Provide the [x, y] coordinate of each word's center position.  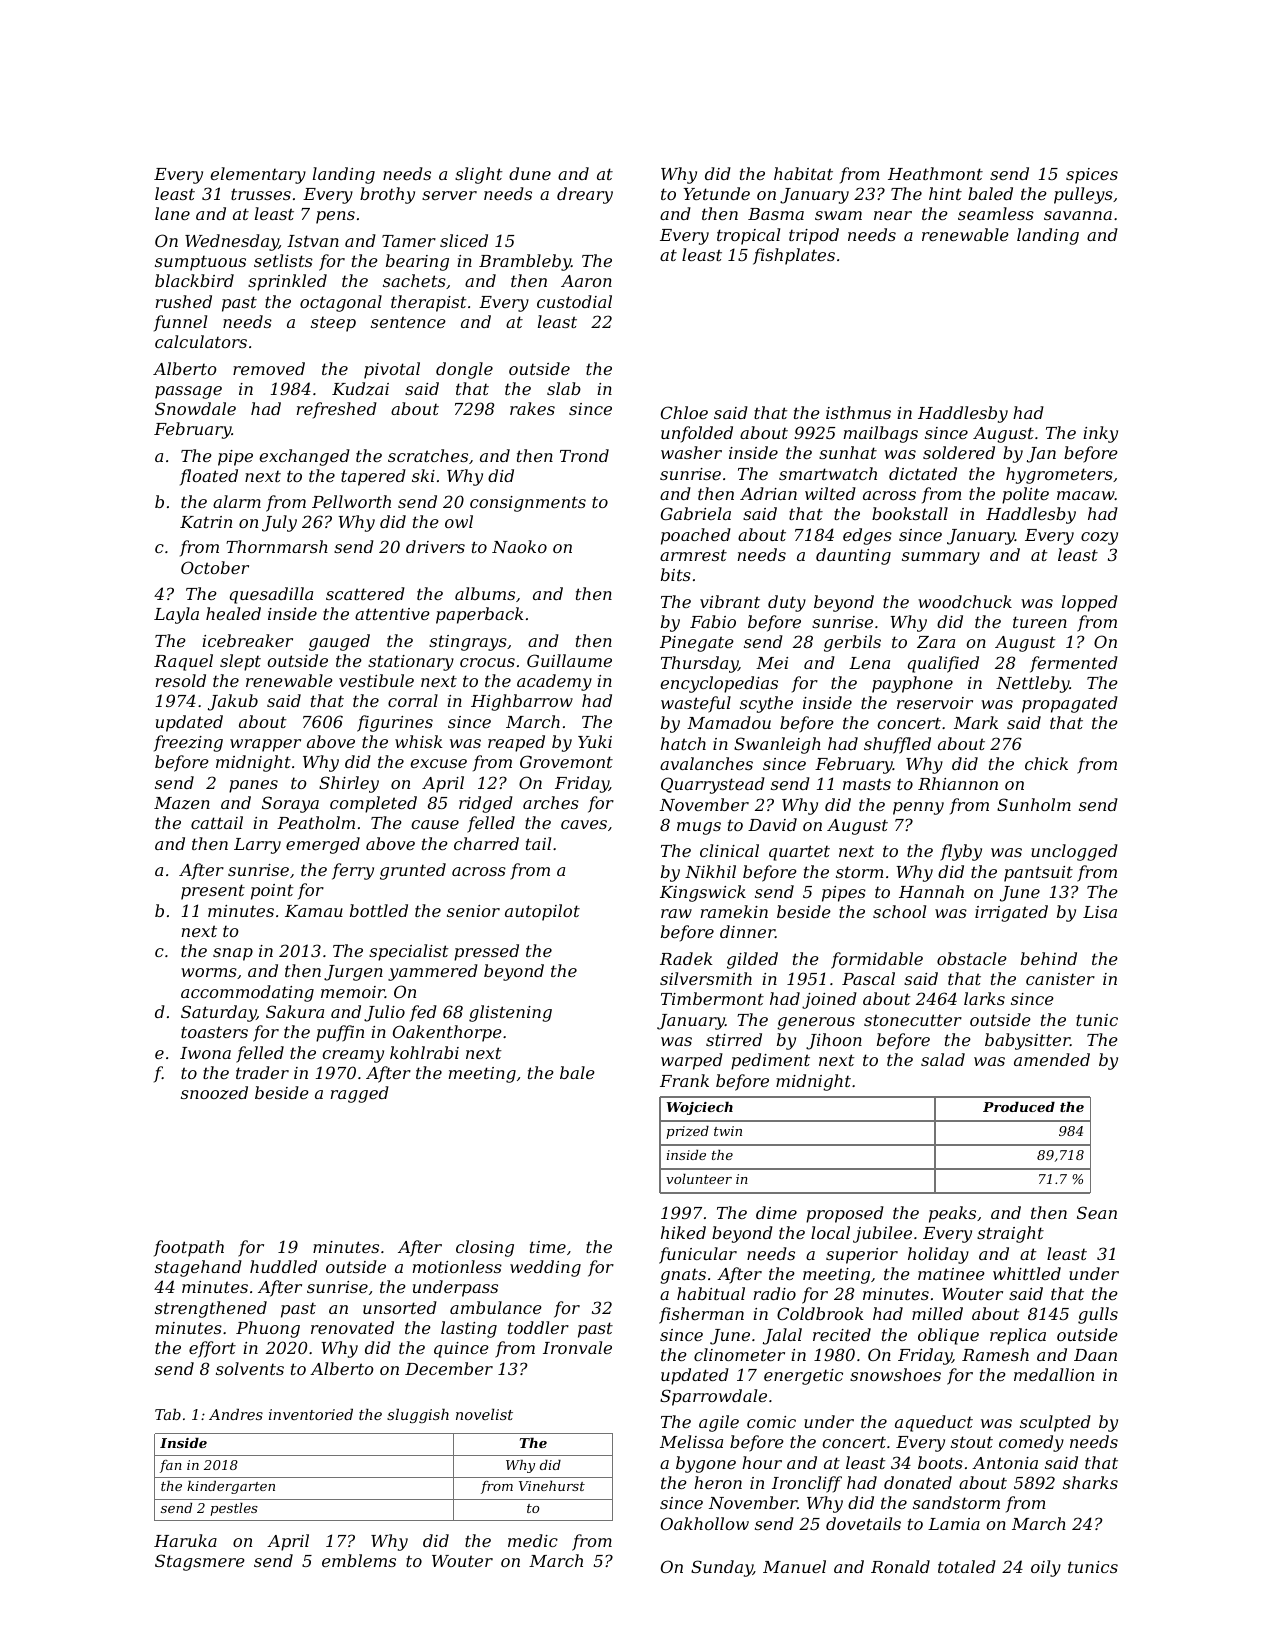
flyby [961, 852]
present [213, 892]
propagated [1070, 704]
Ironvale [577, 1347]
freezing [188, 743]
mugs [699, 828]
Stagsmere [200, 1562]
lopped [1090, 603]
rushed [184, 301]
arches [551, 802]
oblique [948, 1336]
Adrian [768, 493]
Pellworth [351, 501]
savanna [1078, 215]
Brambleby [525, 262]
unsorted [400, 1307]
